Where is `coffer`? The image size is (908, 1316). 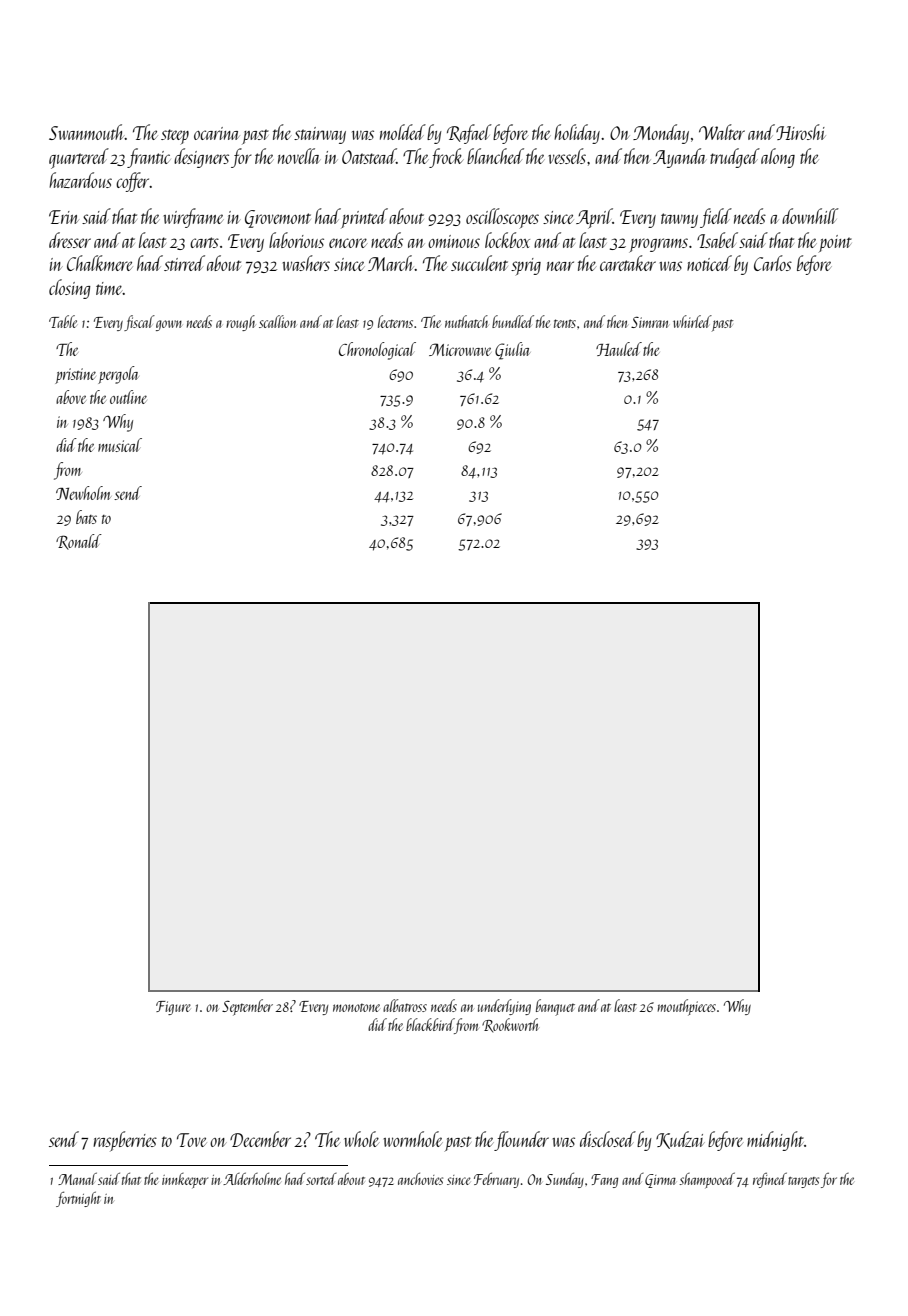
coffer is located at coordinates (133, 182).
